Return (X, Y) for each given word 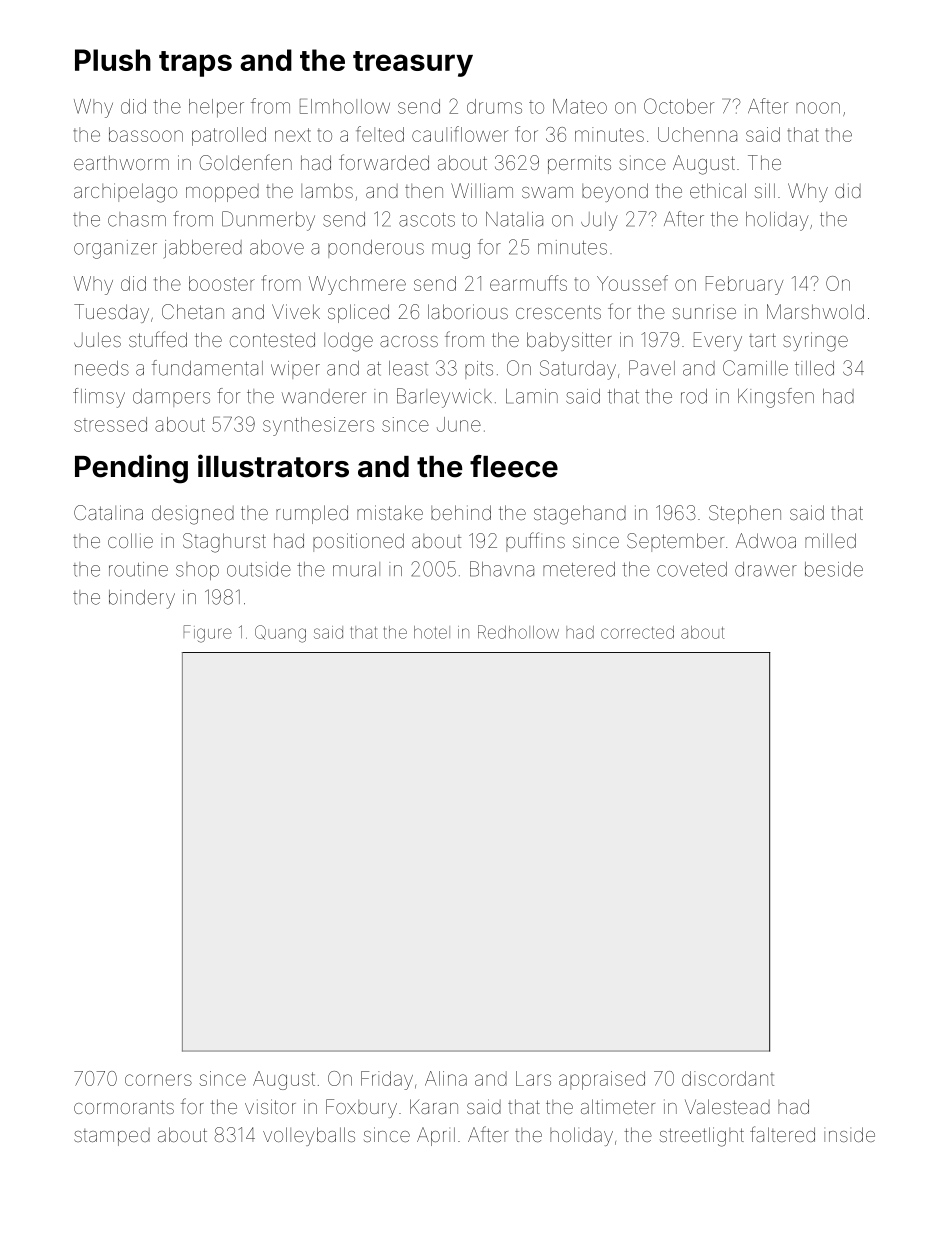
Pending (131, 469)
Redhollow (518, 632)
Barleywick (444, 398)
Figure (208, 634)
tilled (814, 368)
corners (158, 1080)
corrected (637, 632)
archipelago (125, 193)
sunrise (704, 311)
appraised (602, 1080)
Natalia (514, 219)
